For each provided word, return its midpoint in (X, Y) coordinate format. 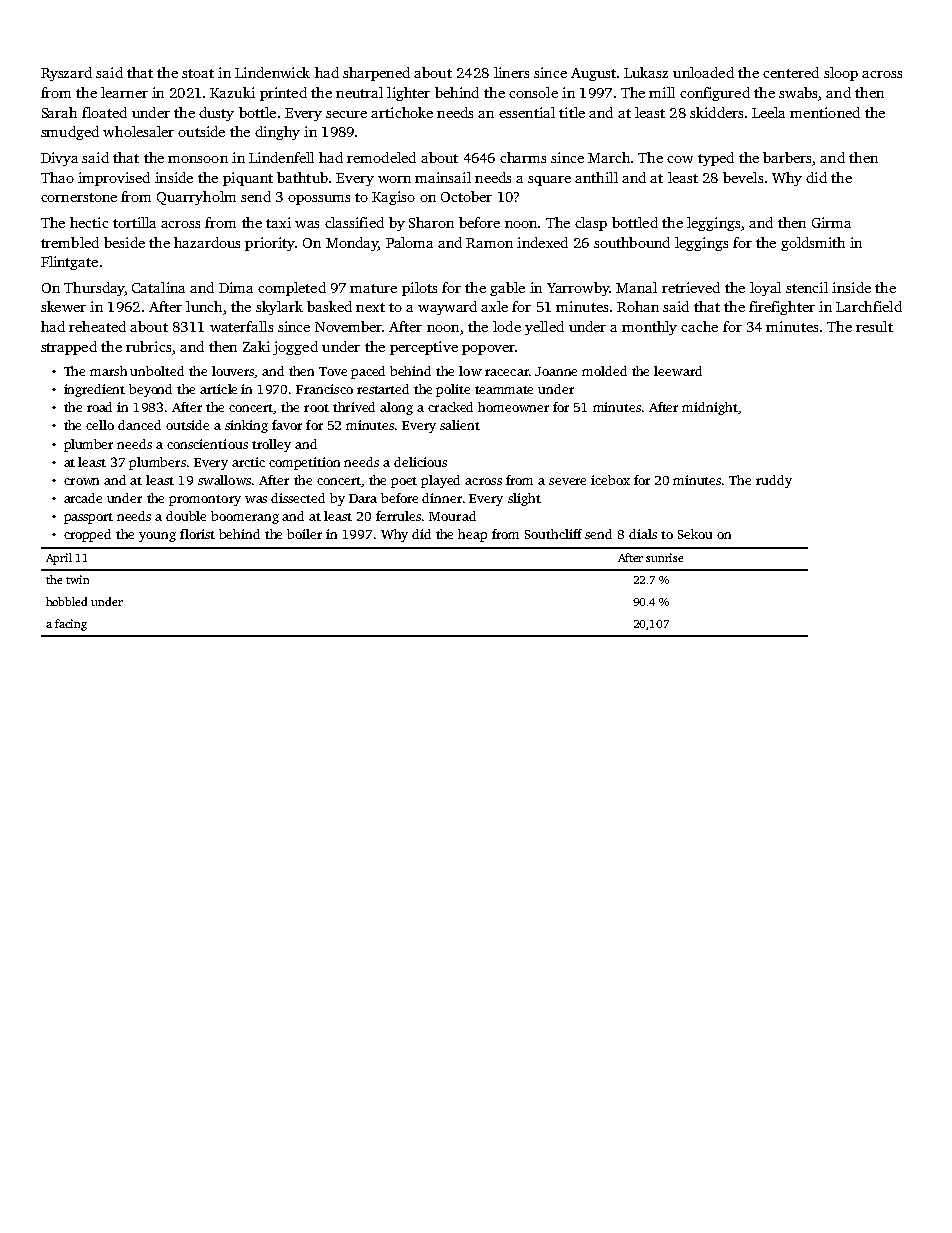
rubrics (148, 346)
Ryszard (66, 74)
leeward (678, 371)
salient (460, 425)
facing (71, 625)
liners (511, 72)
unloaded (703, 72)
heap (472, 535)
